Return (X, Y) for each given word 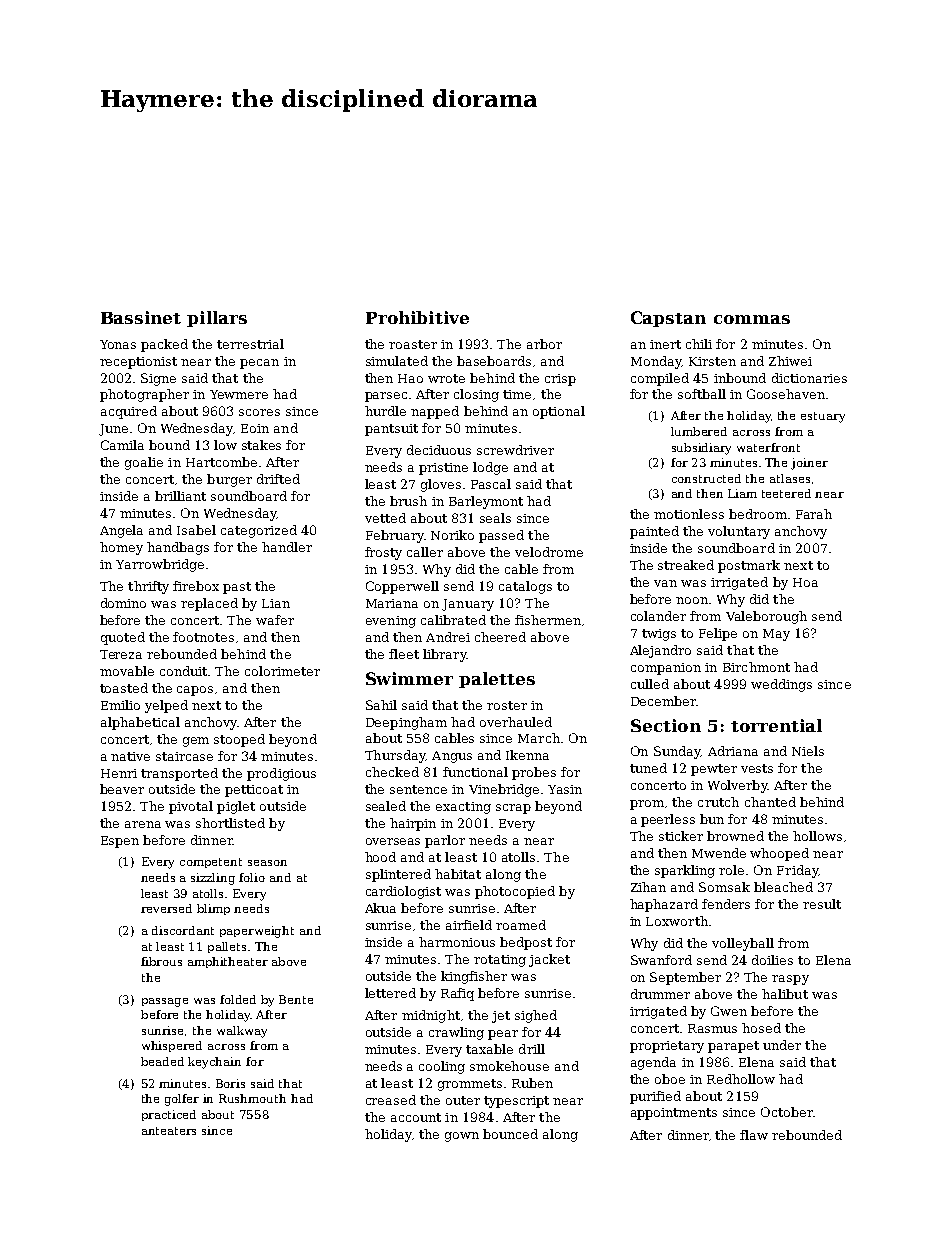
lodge (490, 468)
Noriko (452, 535)
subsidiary (701, 449)
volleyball (743, 944)
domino (123, 603)
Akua (380, 908)
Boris (230, 1083)
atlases (790, 478)
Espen (120, 842)
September (685, 978)
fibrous (161, 961)
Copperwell (402, 587)
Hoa (805, 582)
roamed (521, 925)
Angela (121, 531)
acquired (129, 412)
